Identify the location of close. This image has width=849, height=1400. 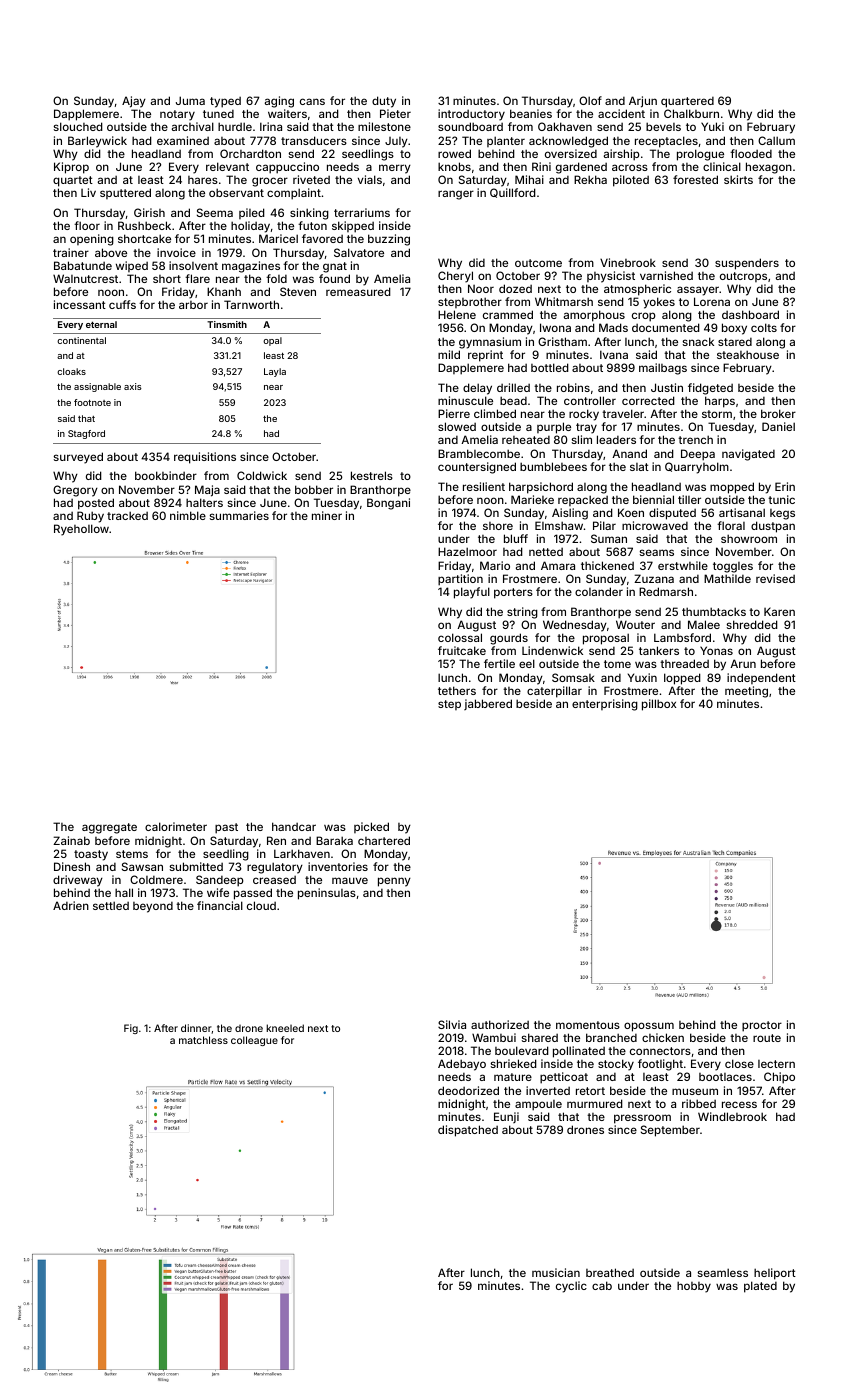
(739, 1063).
